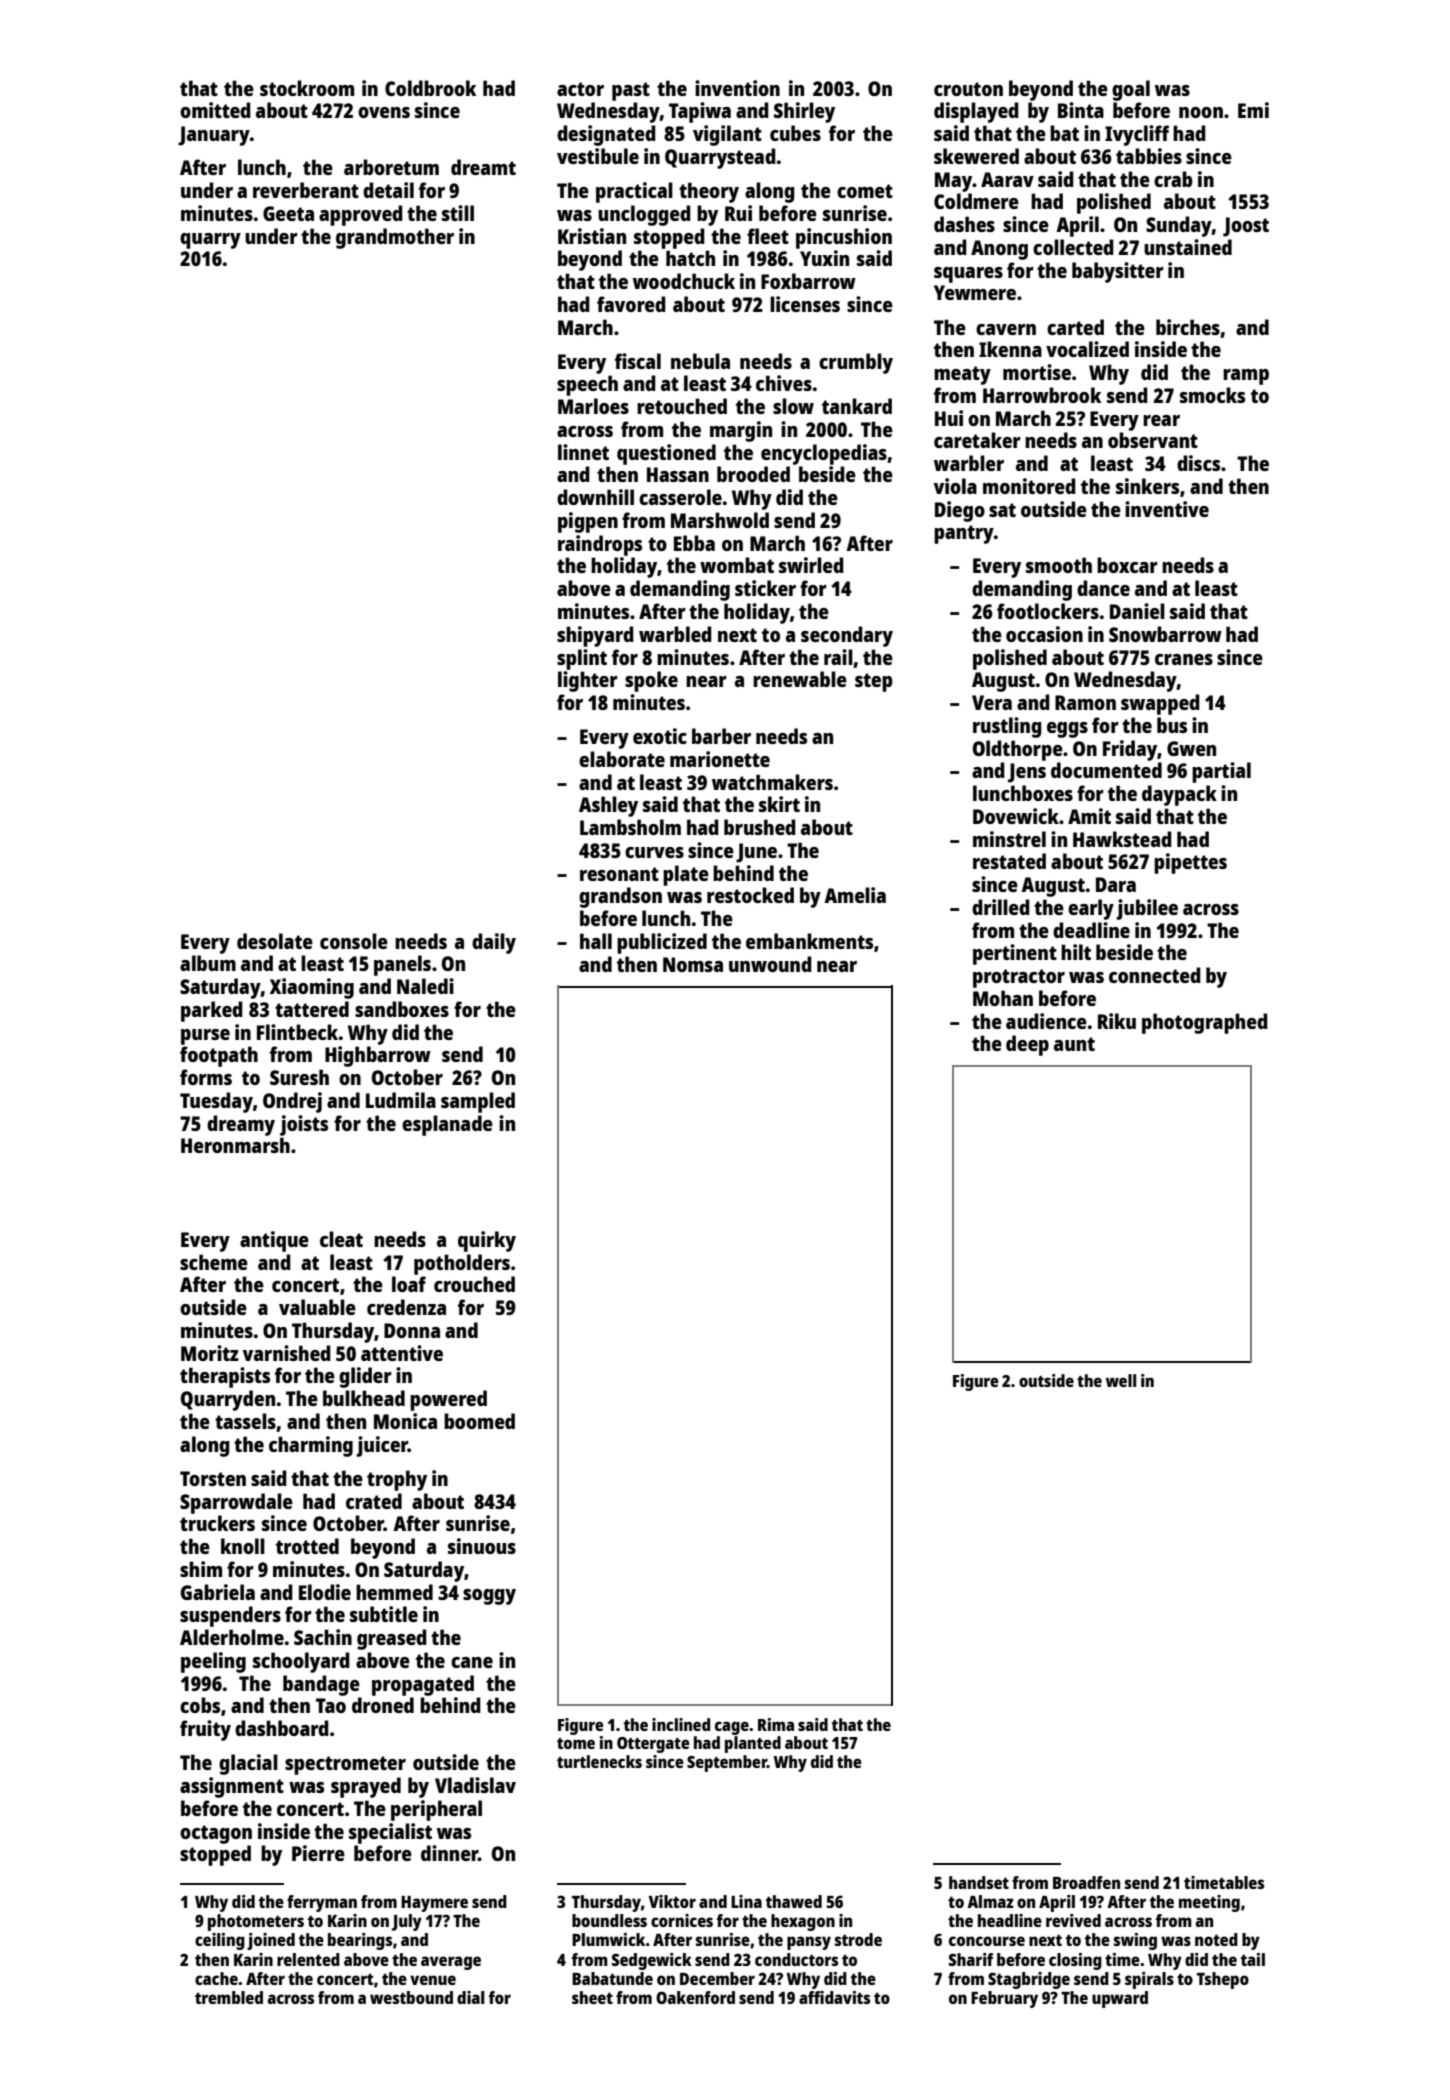 The width and height of the screenshot is (1450, 2100). I want to click on crumbly, so click(856, 363).
